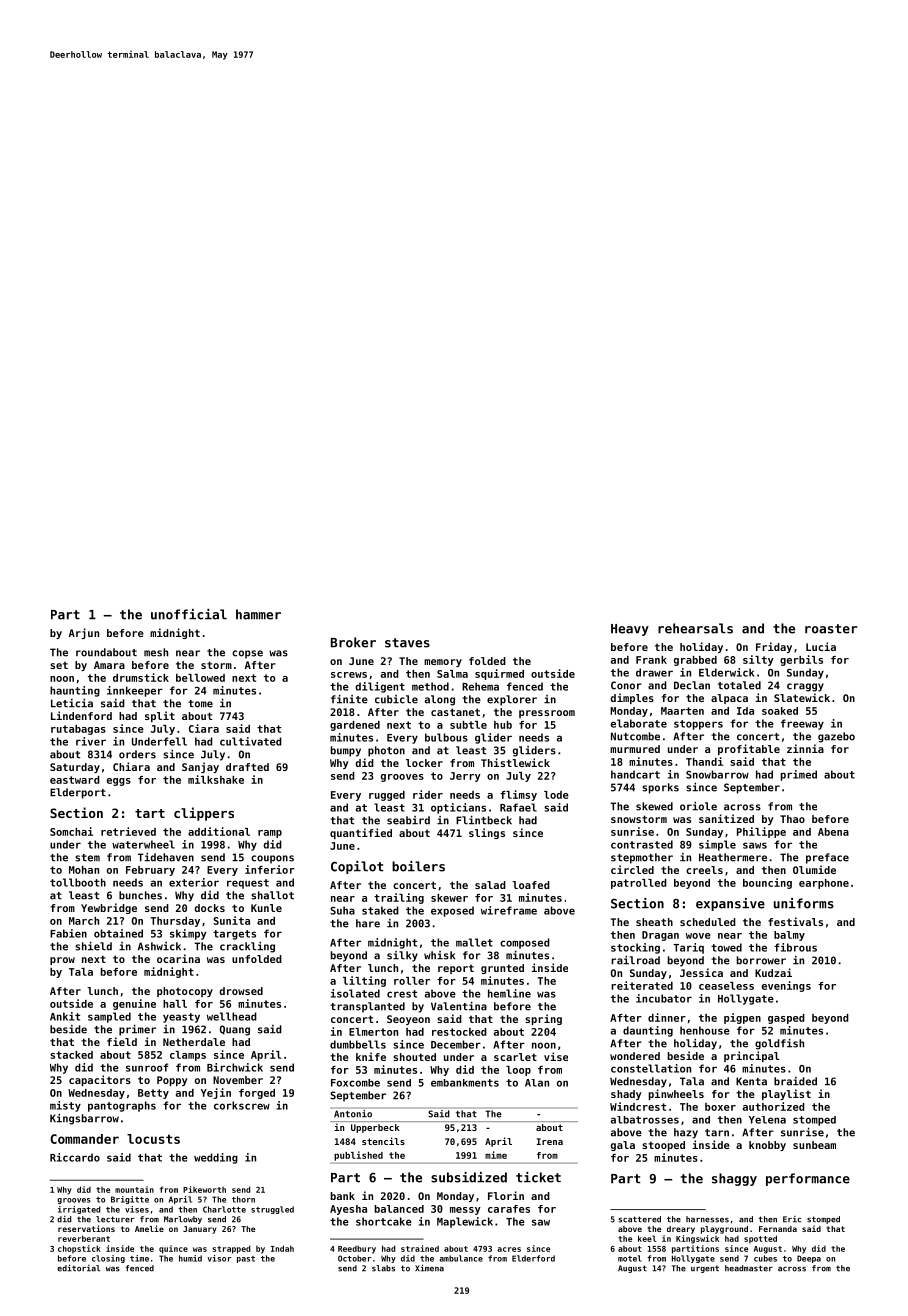 The image size is (908, 1316). Describe the element at coordinates (543, 1019) in the screenshot. I see `spring` at that location.
